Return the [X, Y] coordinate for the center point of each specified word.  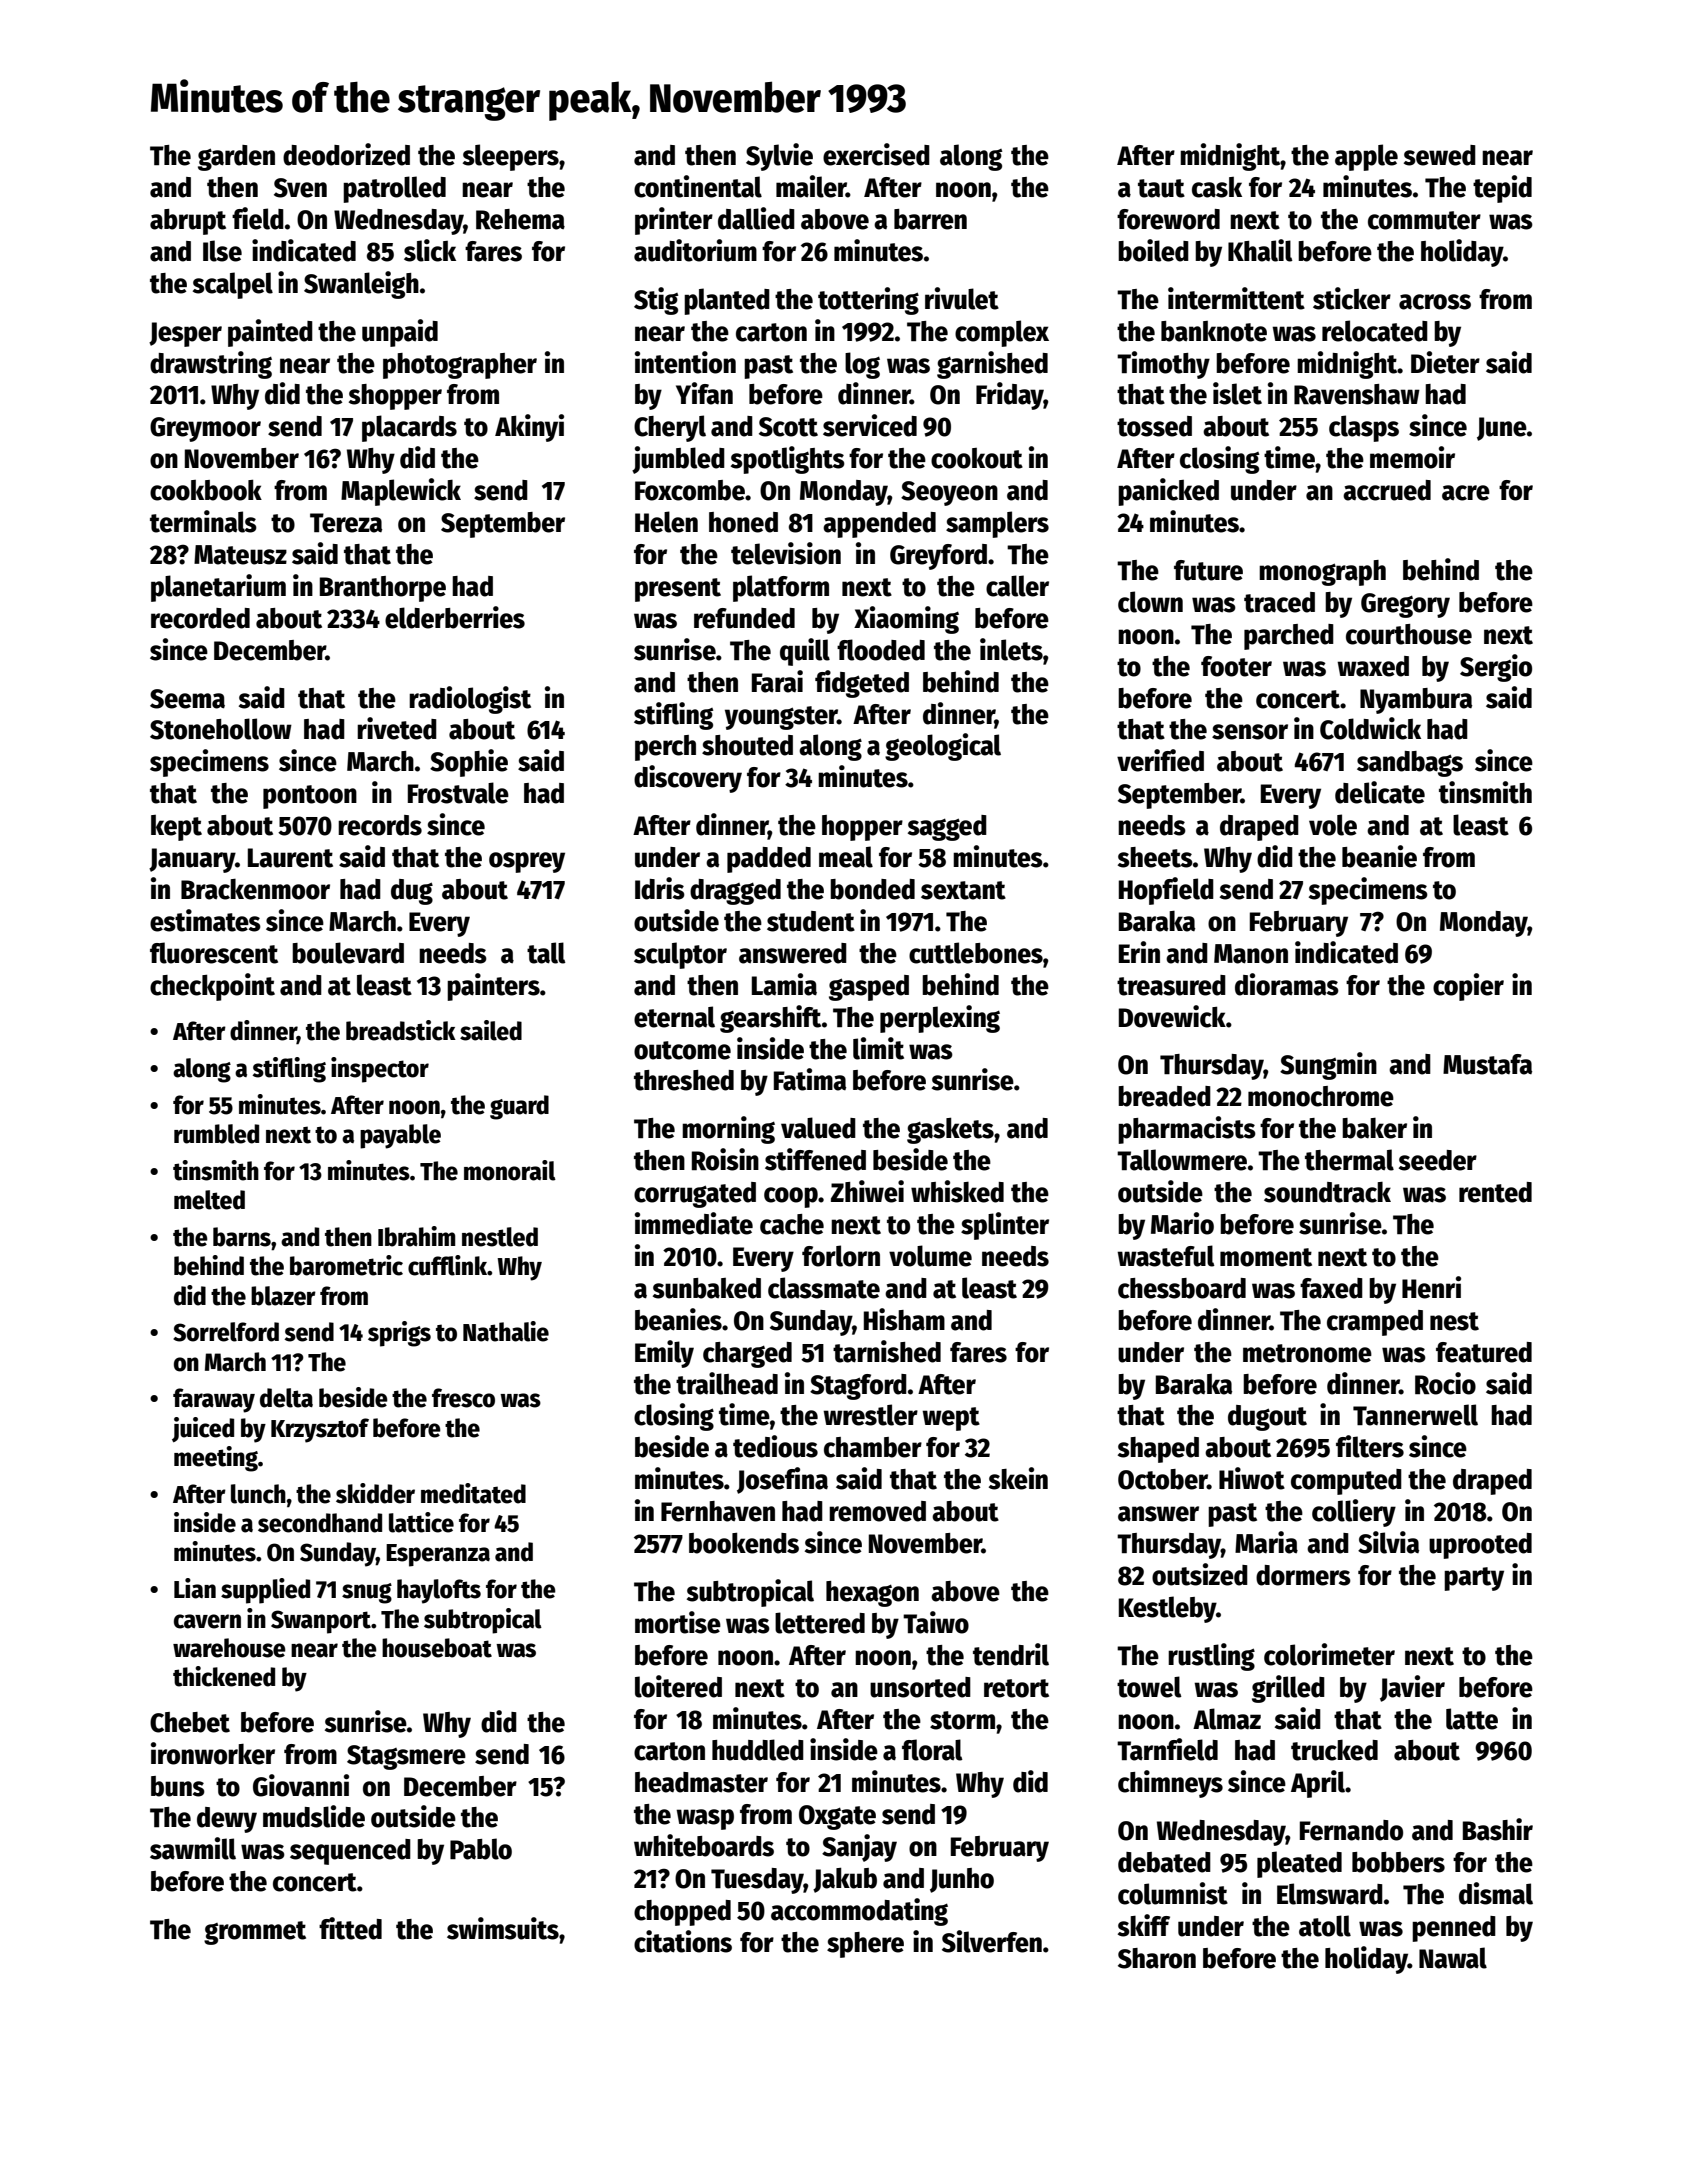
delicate [1380, 792]
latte [1472, 1719]
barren [930, 219]
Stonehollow [221, 729]
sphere [865, 1945]
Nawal [1453, 1958]
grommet [255, 1933]
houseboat [437, 1648]
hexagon [872, 1594]
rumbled [216, 1134]
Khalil [1260, 250]
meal [846, 857]
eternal [674, 1017]
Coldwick [1370, 728]
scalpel [233, 285]
